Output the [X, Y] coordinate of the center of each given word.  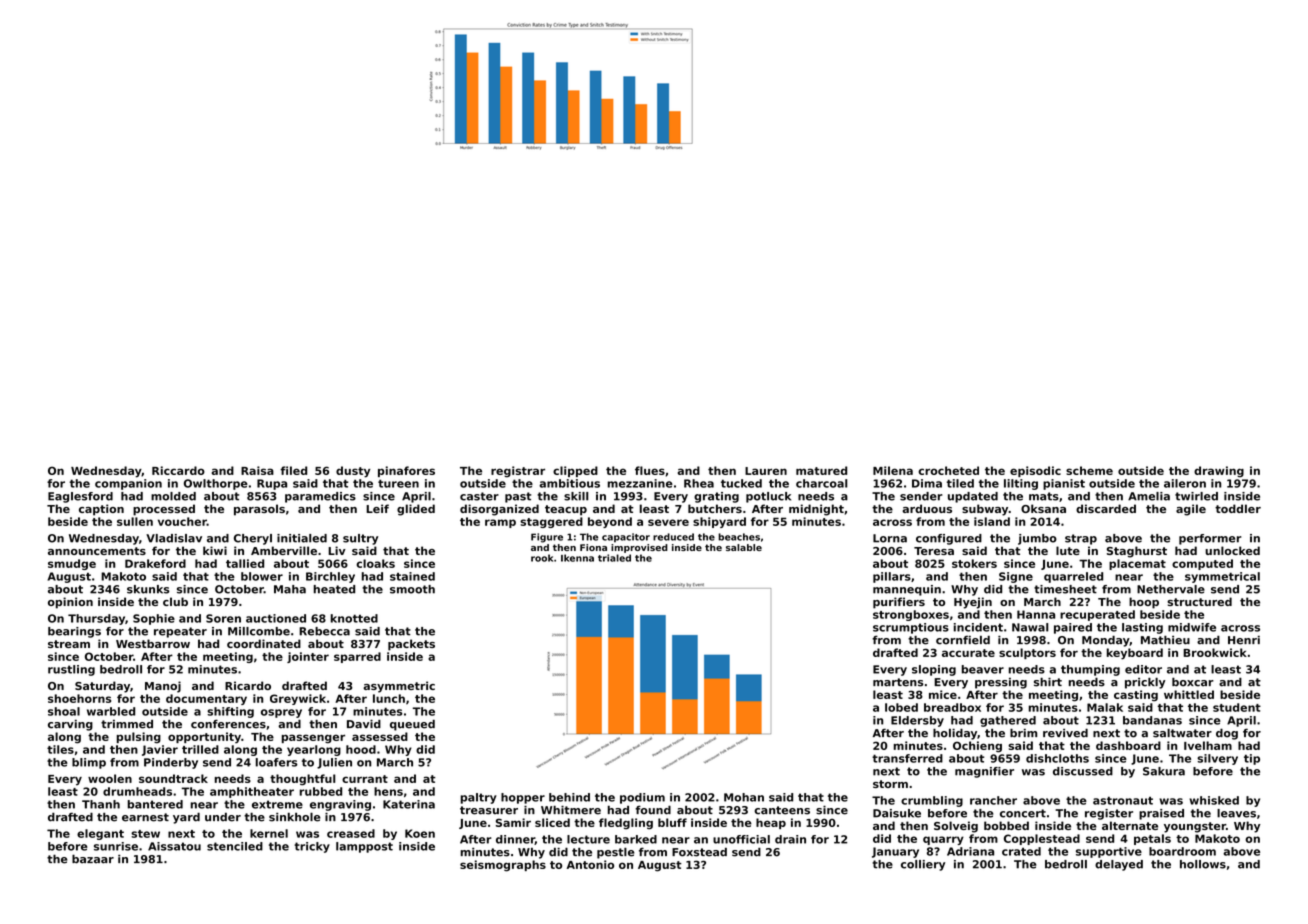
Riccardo [178, 470]
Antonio [590, 864]
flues [650, 470]
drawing [1219, 472]
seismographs [503, 866]
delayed [1119, 865]
